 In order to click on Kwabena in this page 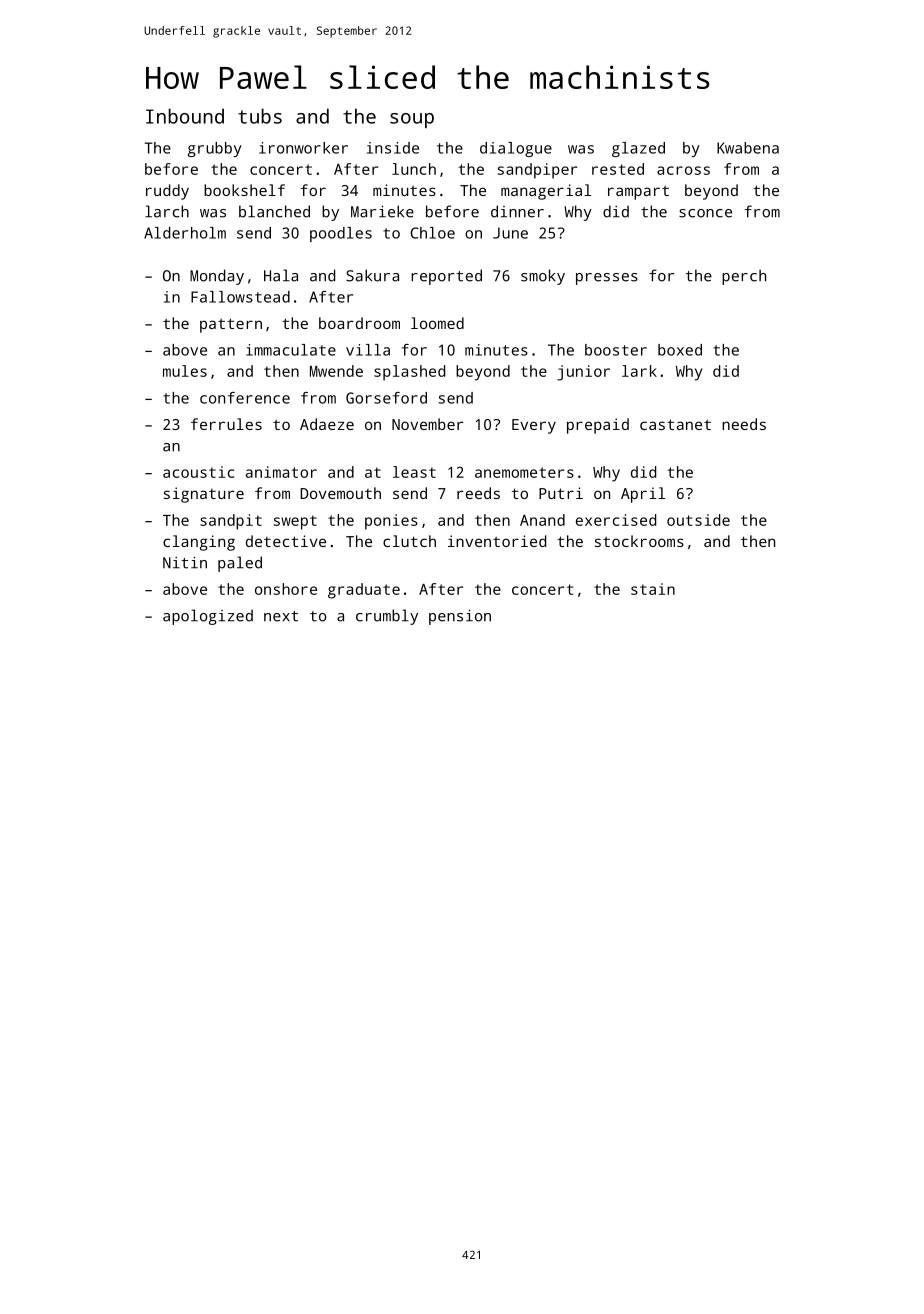, I will do `click(748, 148)`.
